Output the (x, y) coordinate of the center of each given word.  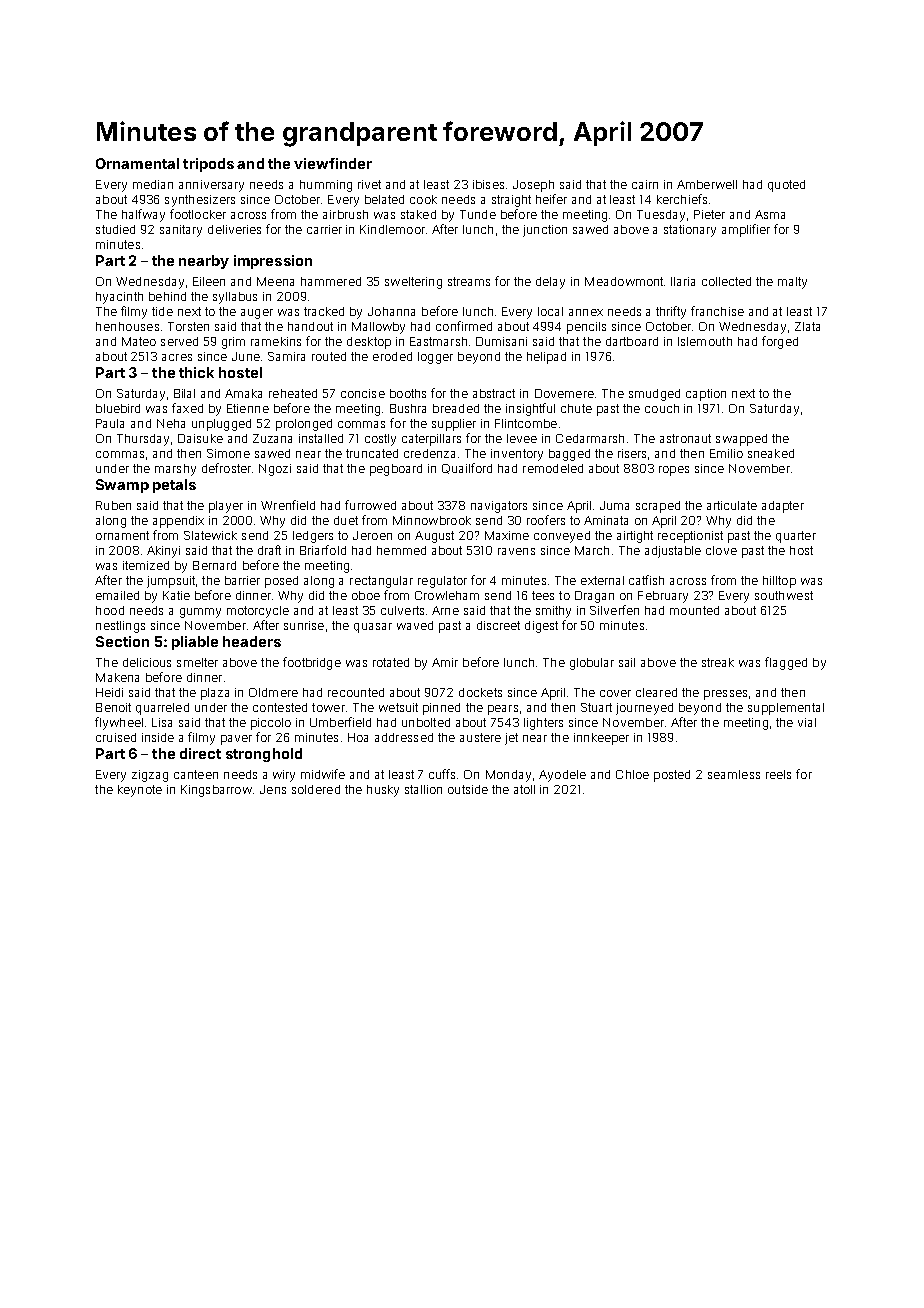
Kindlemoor (392, 229)
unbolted (426, 722)
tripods (208, 165)
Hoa (358, 737)
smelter (197, 662)
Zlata (807, 326)
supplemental (786, 709)
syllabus (235, 298)
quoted (786, 186)
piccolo (271, 724)
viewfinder (333, 163)
